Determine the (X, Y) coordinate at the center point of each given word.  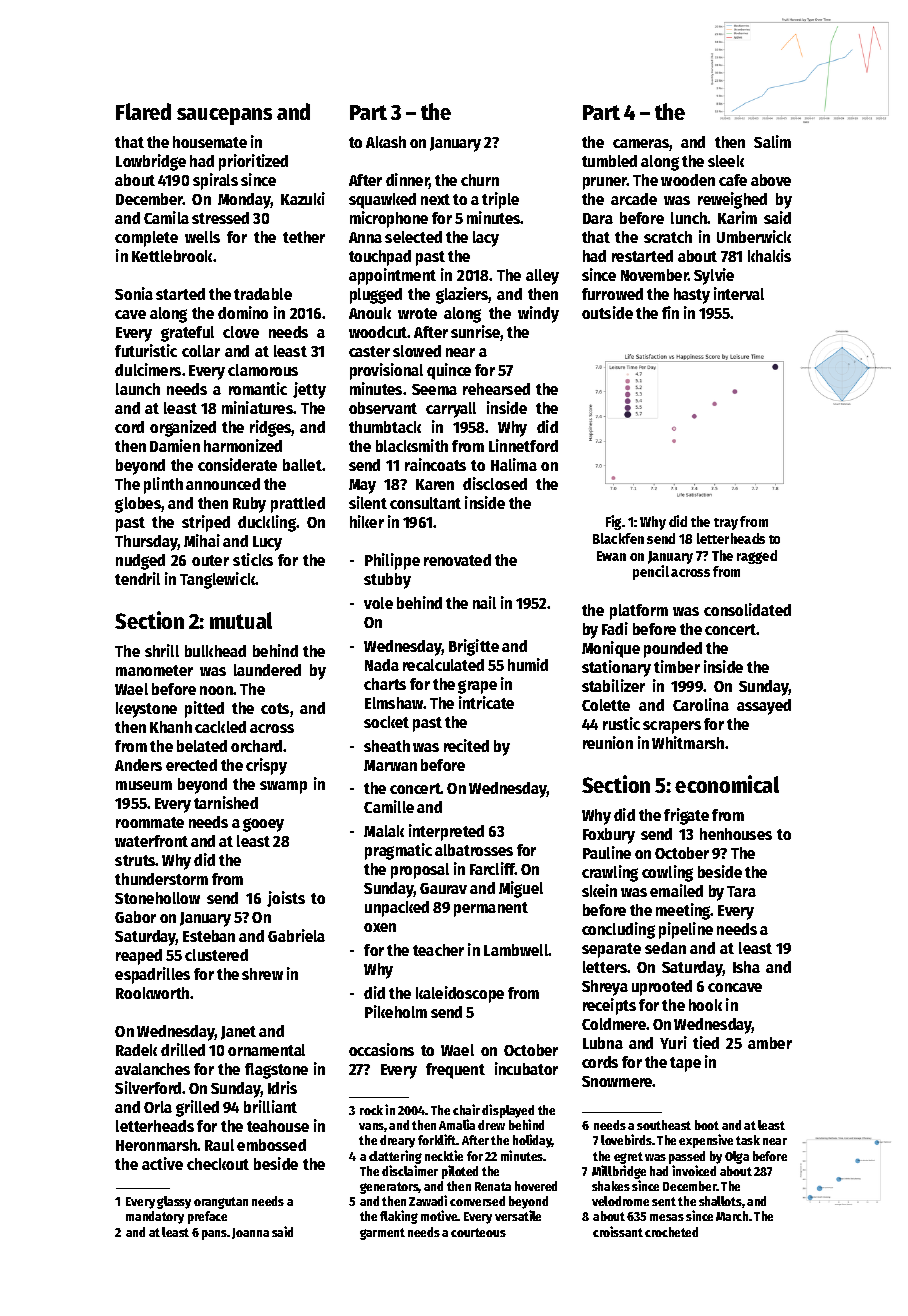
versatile (518, 1216)
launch (138, 389)
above (771, 180)
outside (607, 312)
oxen (380, 927)
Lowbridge (151, 162)
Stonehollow (157, 898)
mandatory (155, 1217)
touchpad (380, 258)
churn (480, 180)
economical (727, 784)
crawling (610, 873)
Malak (384, 831)
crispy (266, 766)
